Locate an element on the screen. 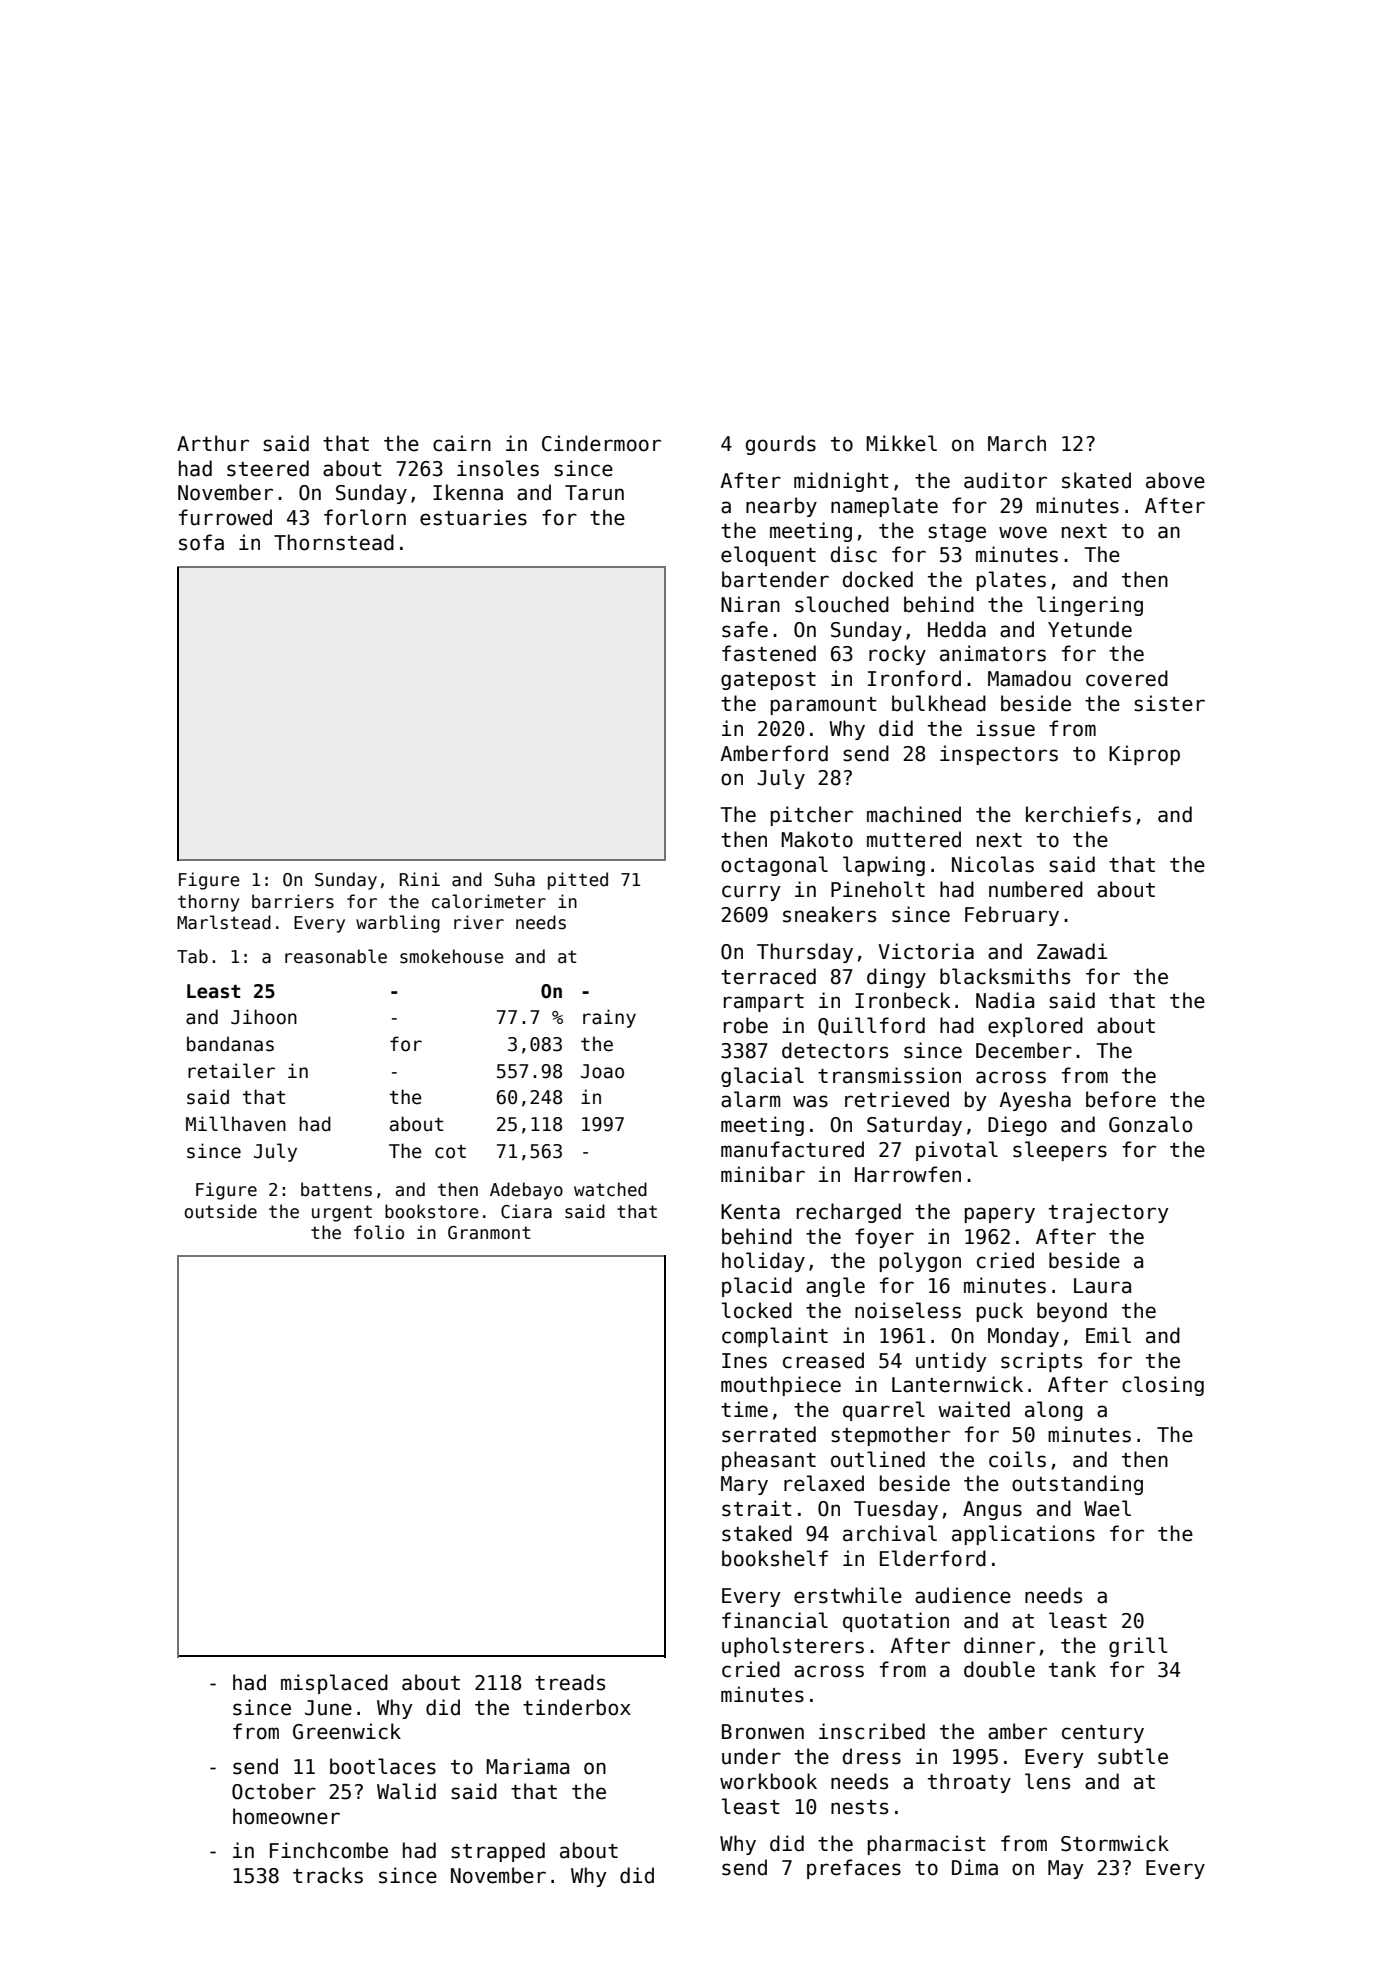  double is located at coordinates (999, 1669).
